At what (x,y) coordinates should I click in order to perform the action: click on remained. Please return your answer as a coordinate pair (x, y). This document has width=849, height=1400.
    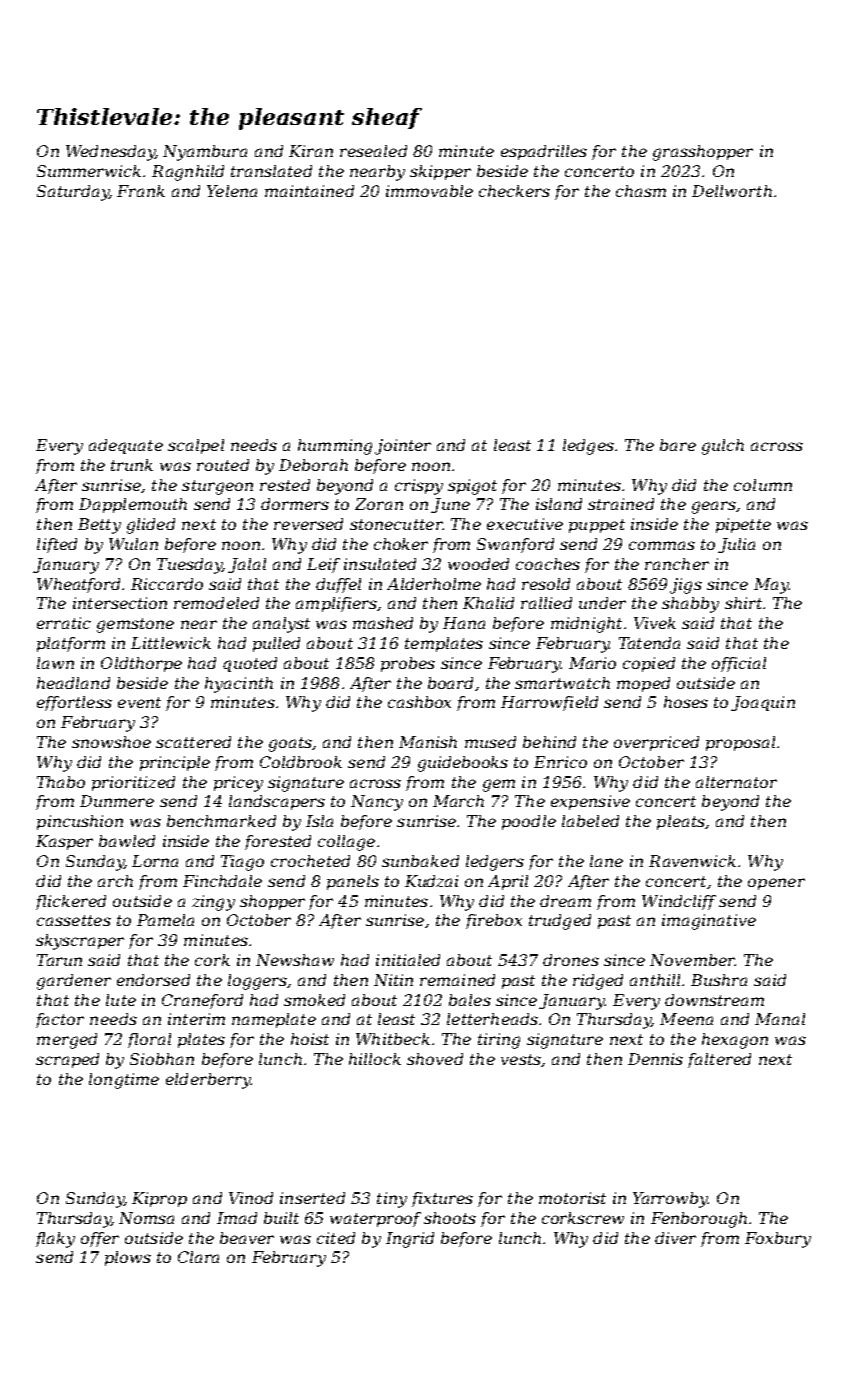
    Looking at the image, I should click on (457, 980).
